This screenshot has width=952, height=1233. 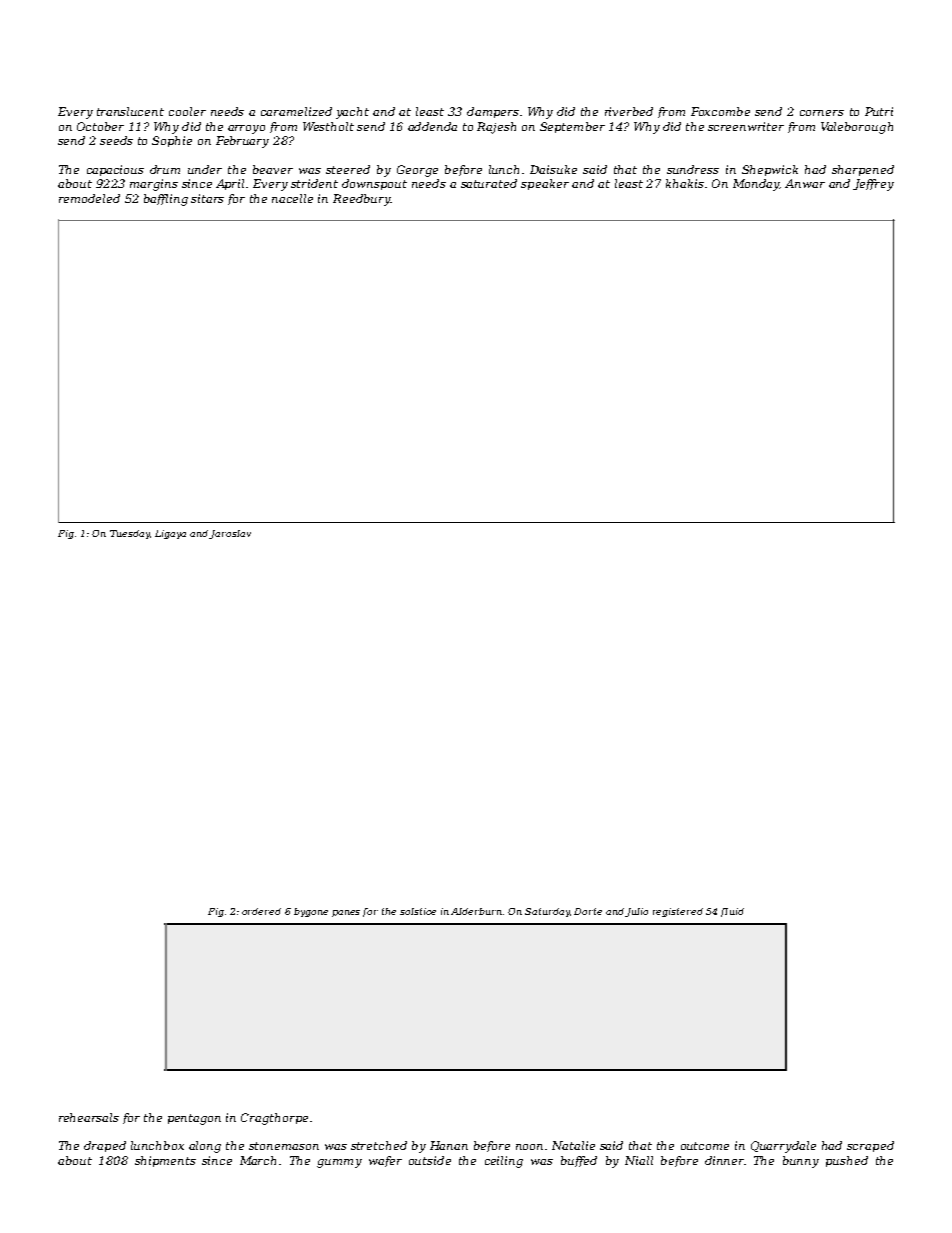 I want to click on outcome, so click(x=705, y=1146).
